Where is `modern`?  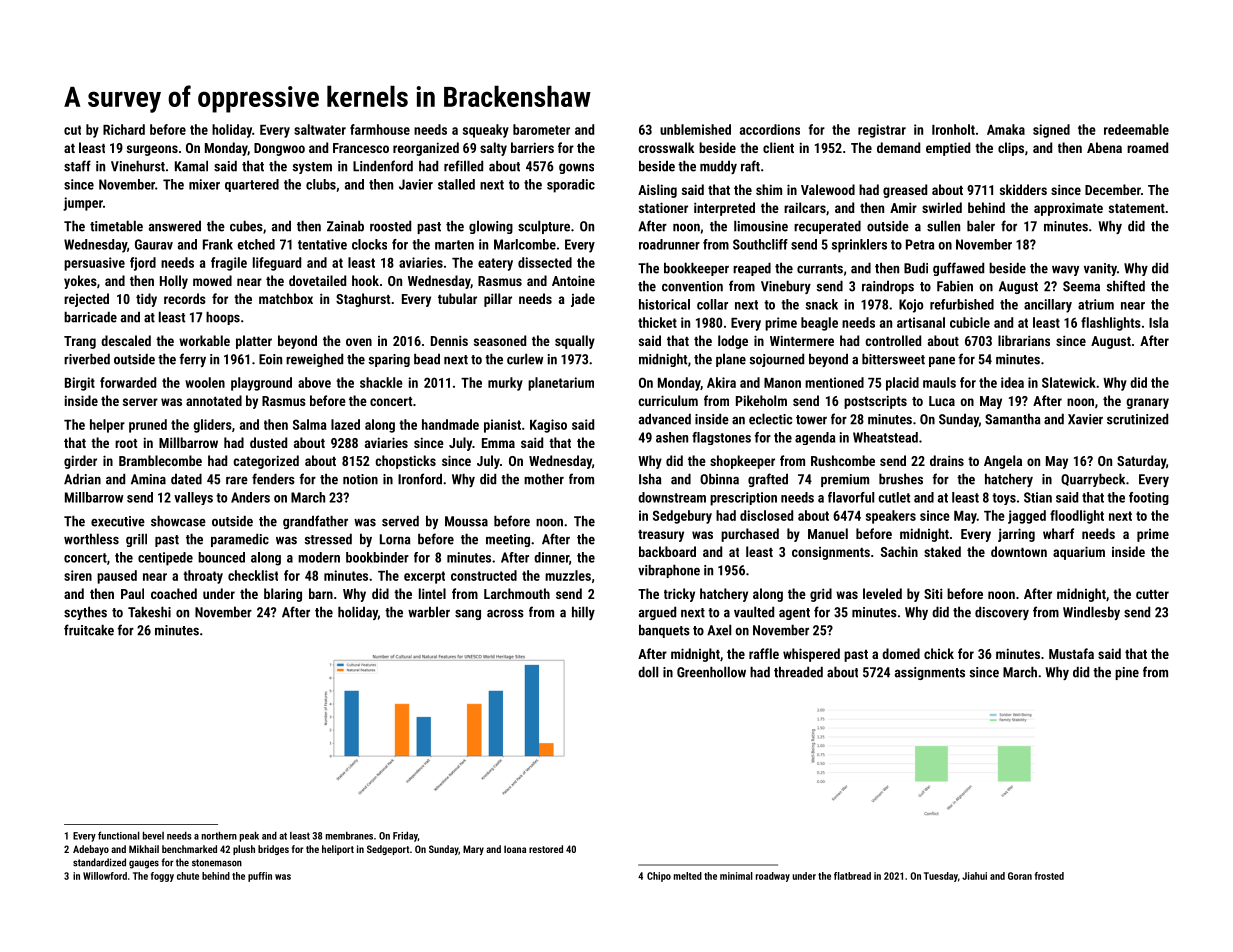
modern is located at coordinates (319, 557).
